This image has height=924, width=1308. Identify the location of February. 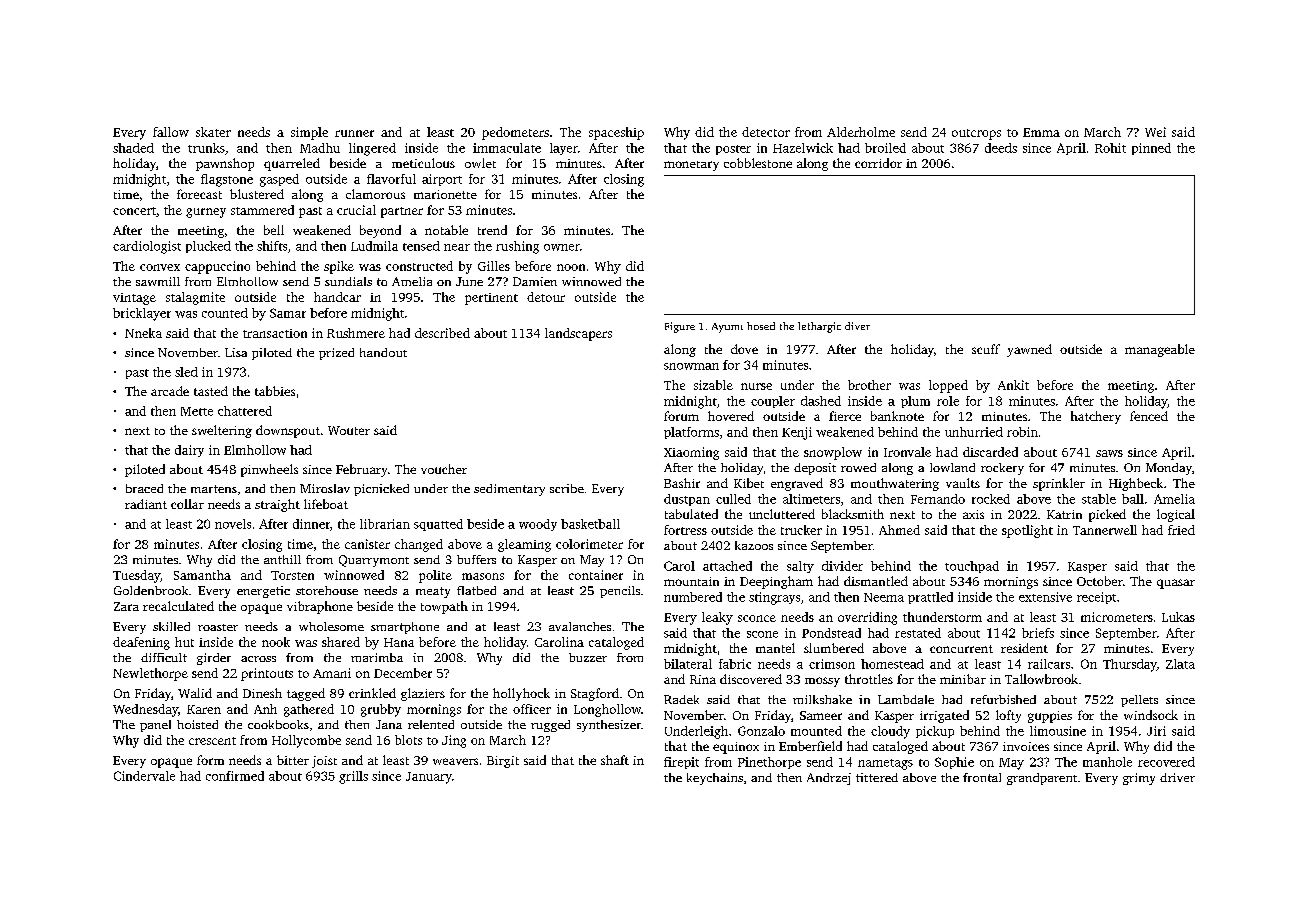
(361, 470).
